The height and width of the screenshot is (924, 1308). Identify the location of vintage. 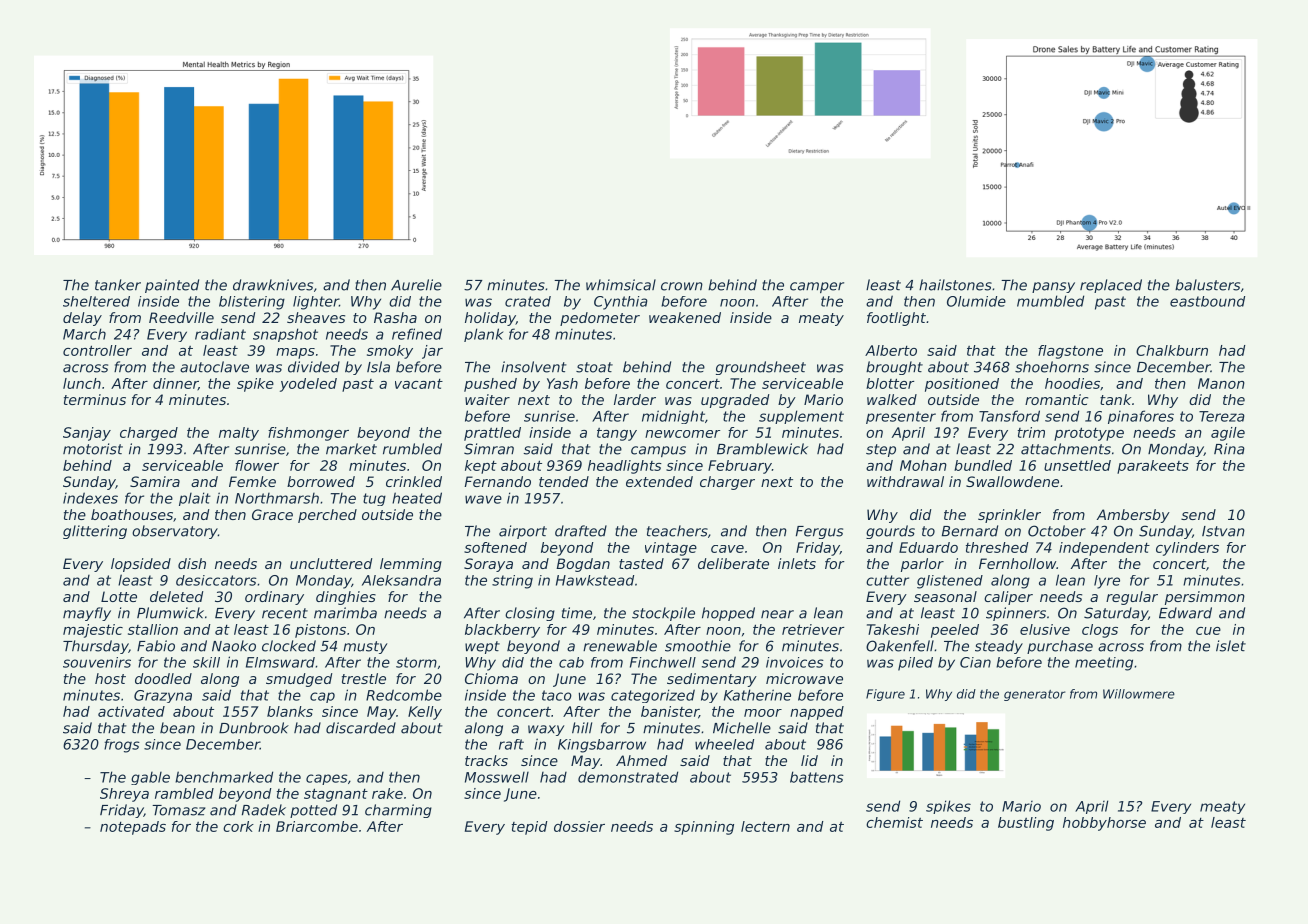
(671, 549).
